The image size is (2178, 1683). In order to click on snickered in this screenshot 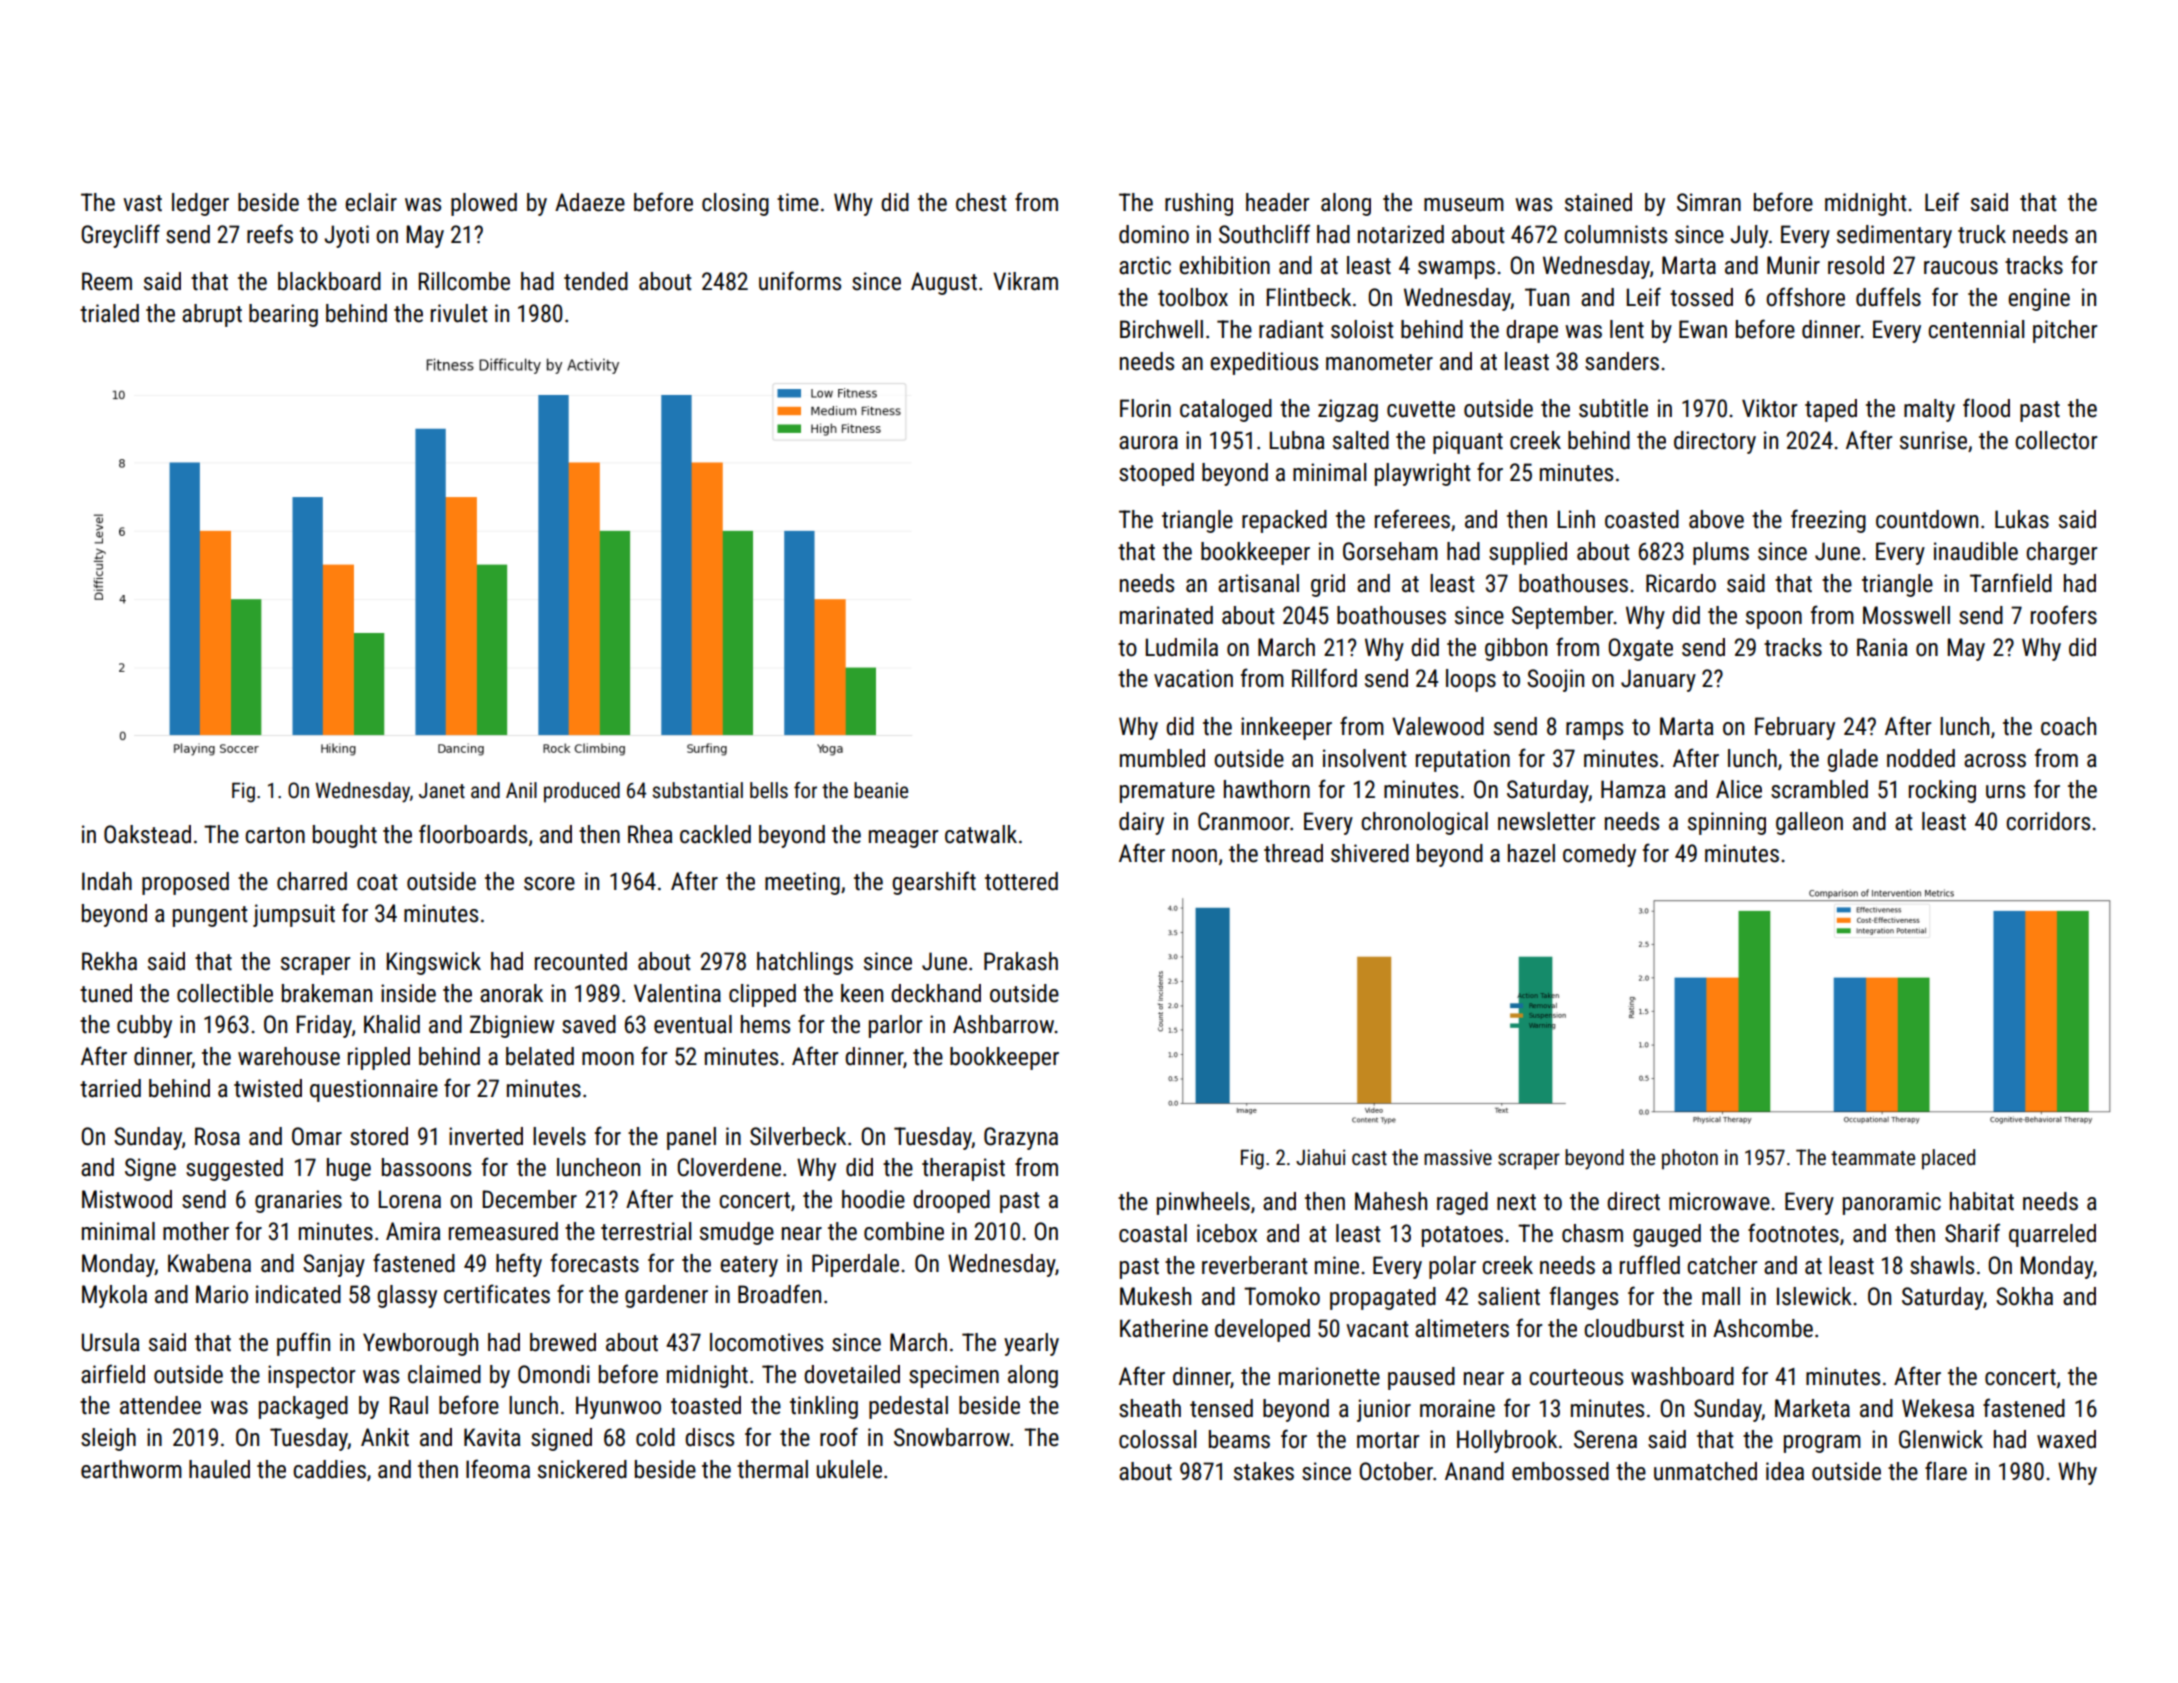, I will do `click(582, 1469)`.
